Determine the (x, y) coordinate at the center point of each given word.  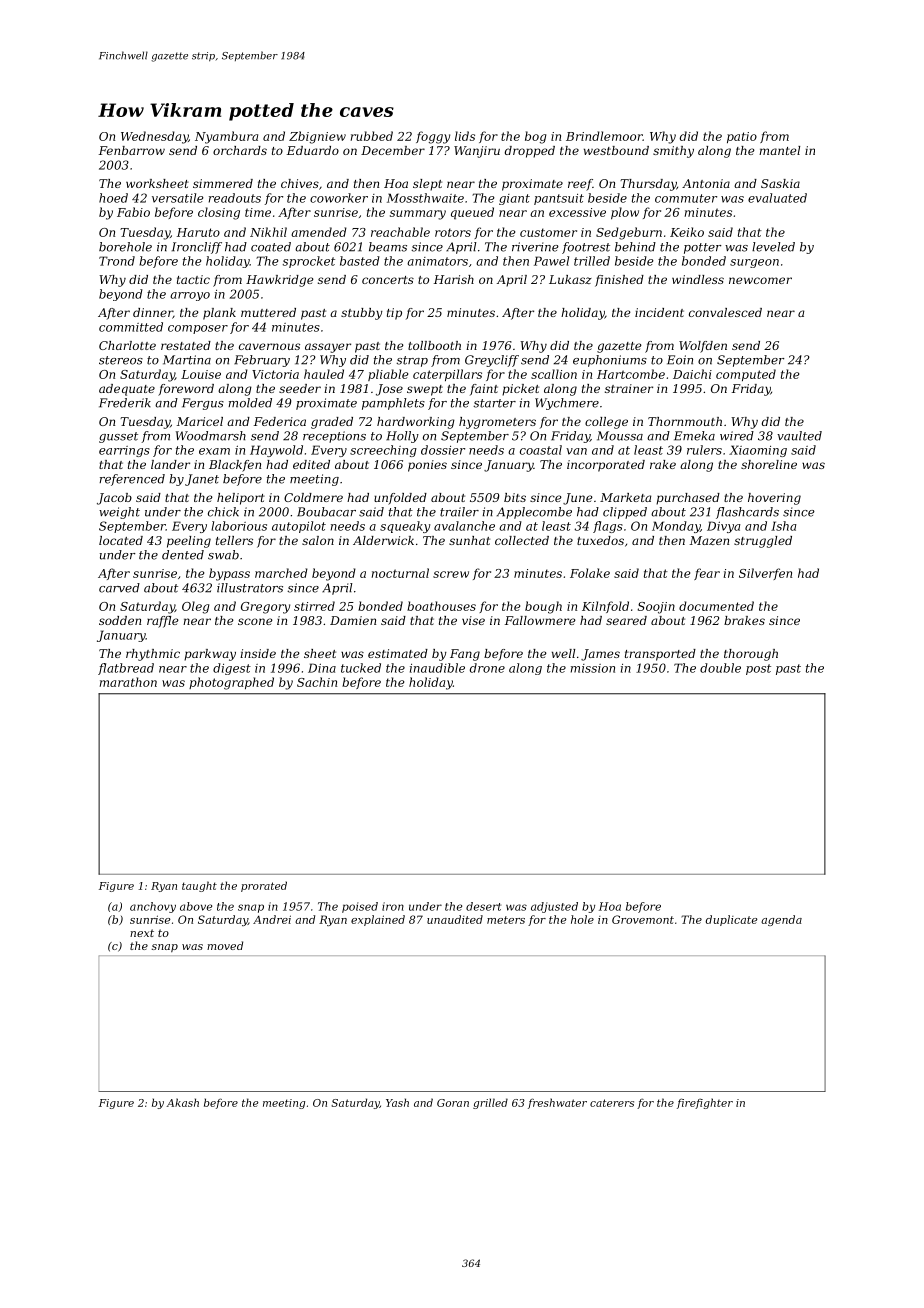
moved (225, 945)
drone (487, 668)
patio (742, 137)
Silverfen (765, 574)
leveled (773, 247)
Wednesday (154, 137)
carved (119, 588)
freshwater (557, 1103)
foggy (433, 137)
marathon (128, 682)
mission (593, 668)
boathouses (441, 606)
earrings (124, 451)
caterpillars (447, 375)
